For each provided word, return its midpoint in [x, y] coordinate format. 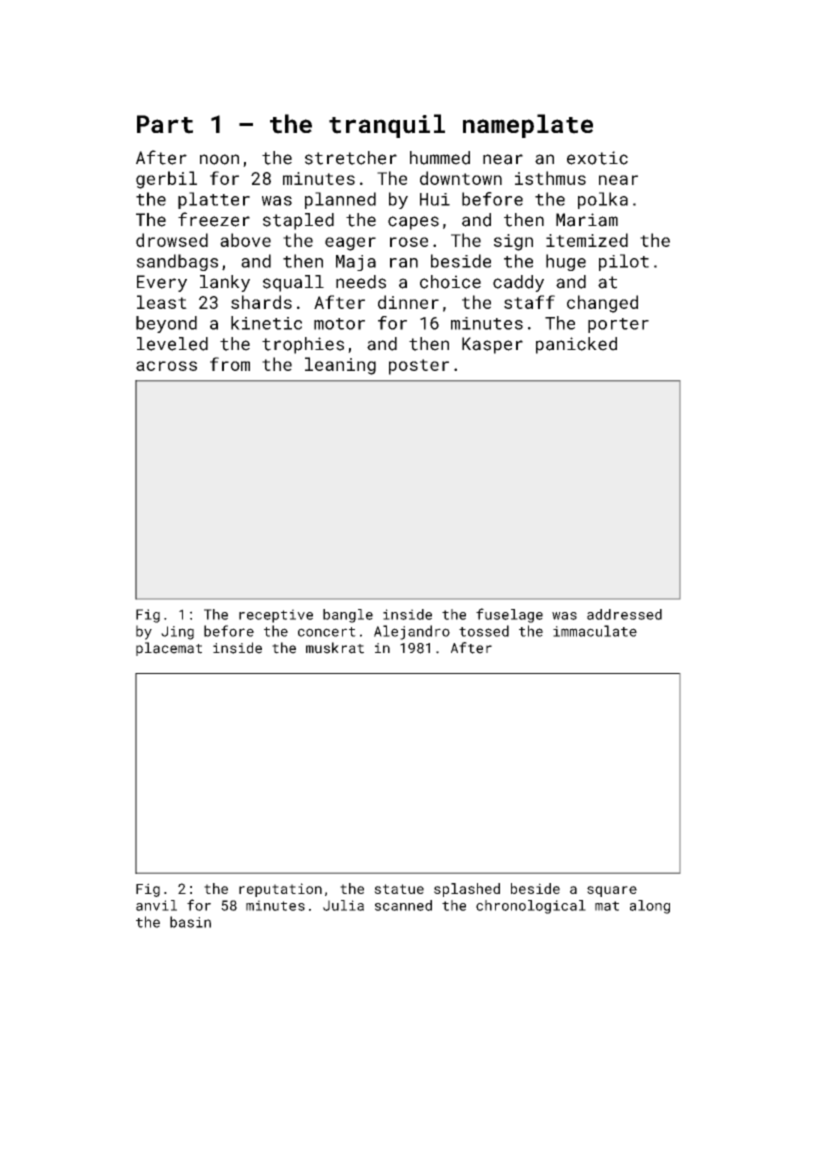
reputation [280, 890]
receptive [276, 616]
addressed [624, 614]
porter [618, 325]
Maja [356, 263]
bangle [348, 616]
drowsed [172, 240]
